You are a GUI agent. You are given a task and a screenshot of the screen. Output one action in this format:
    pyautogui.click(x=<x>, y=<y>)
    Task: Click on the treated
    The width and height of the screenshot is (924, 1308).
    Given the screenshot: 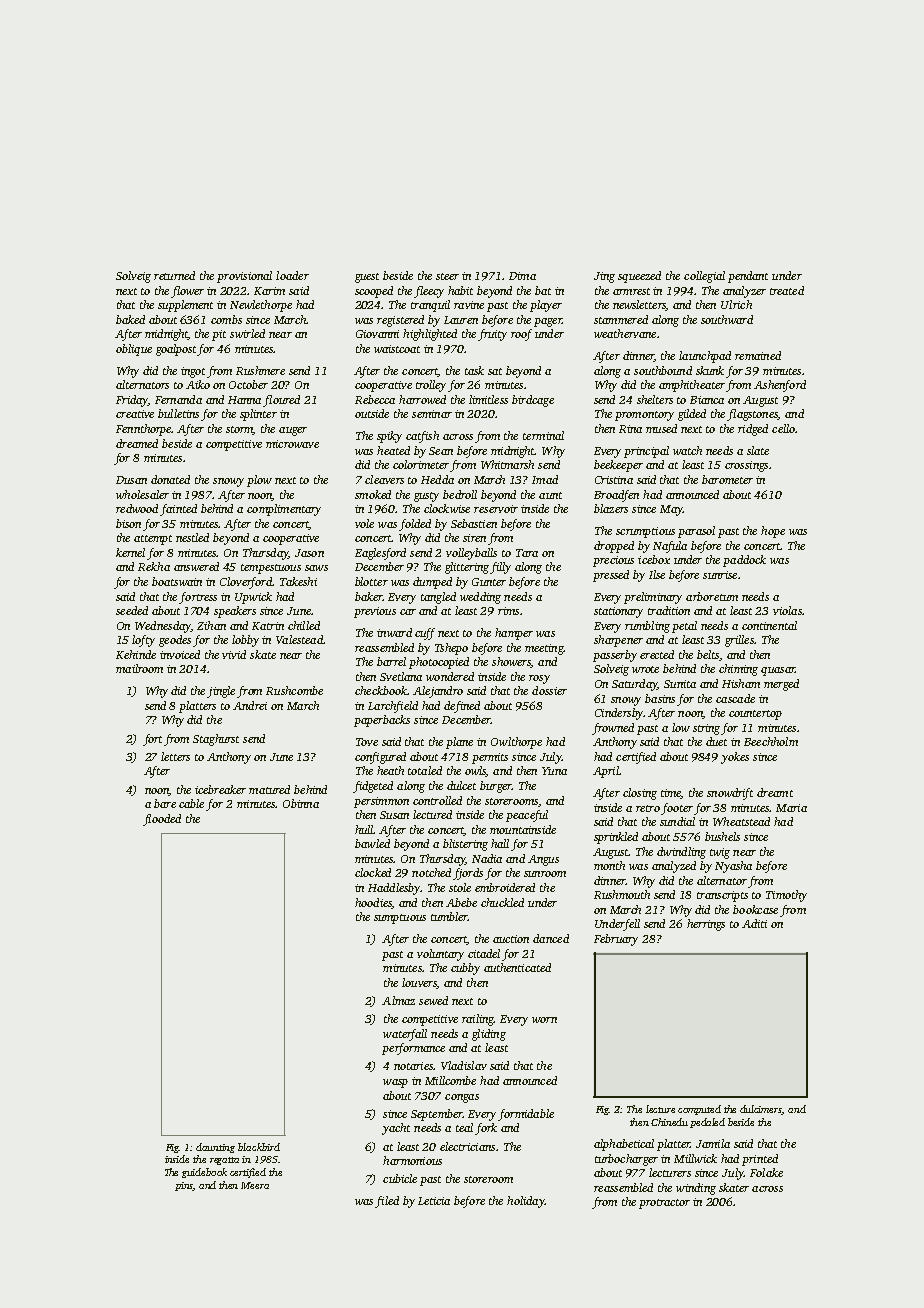 What is the action you would take?
    pyautogui.click(x=787, y=290)
